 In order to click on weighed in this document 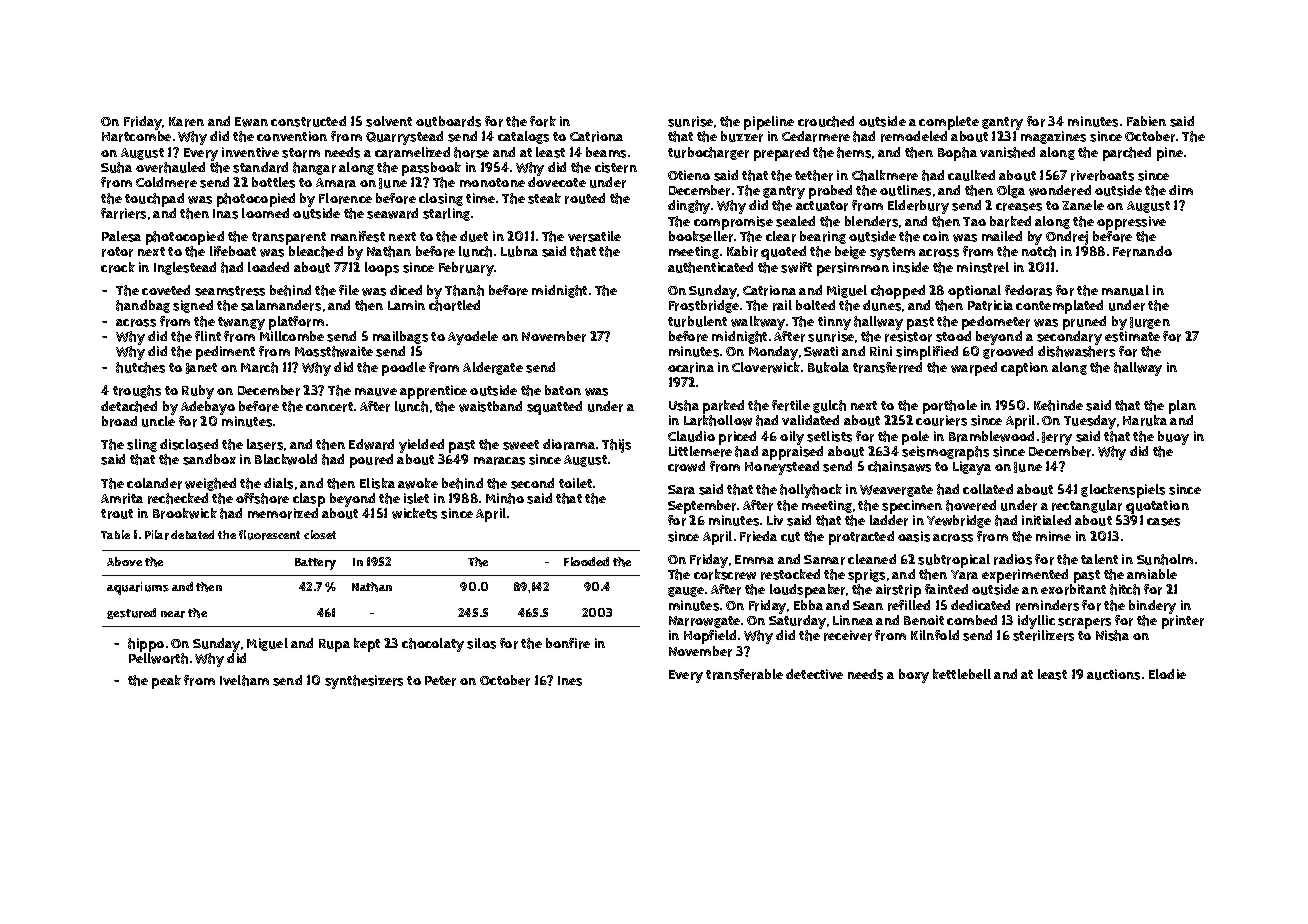, I will do `click(210, 484)`.
